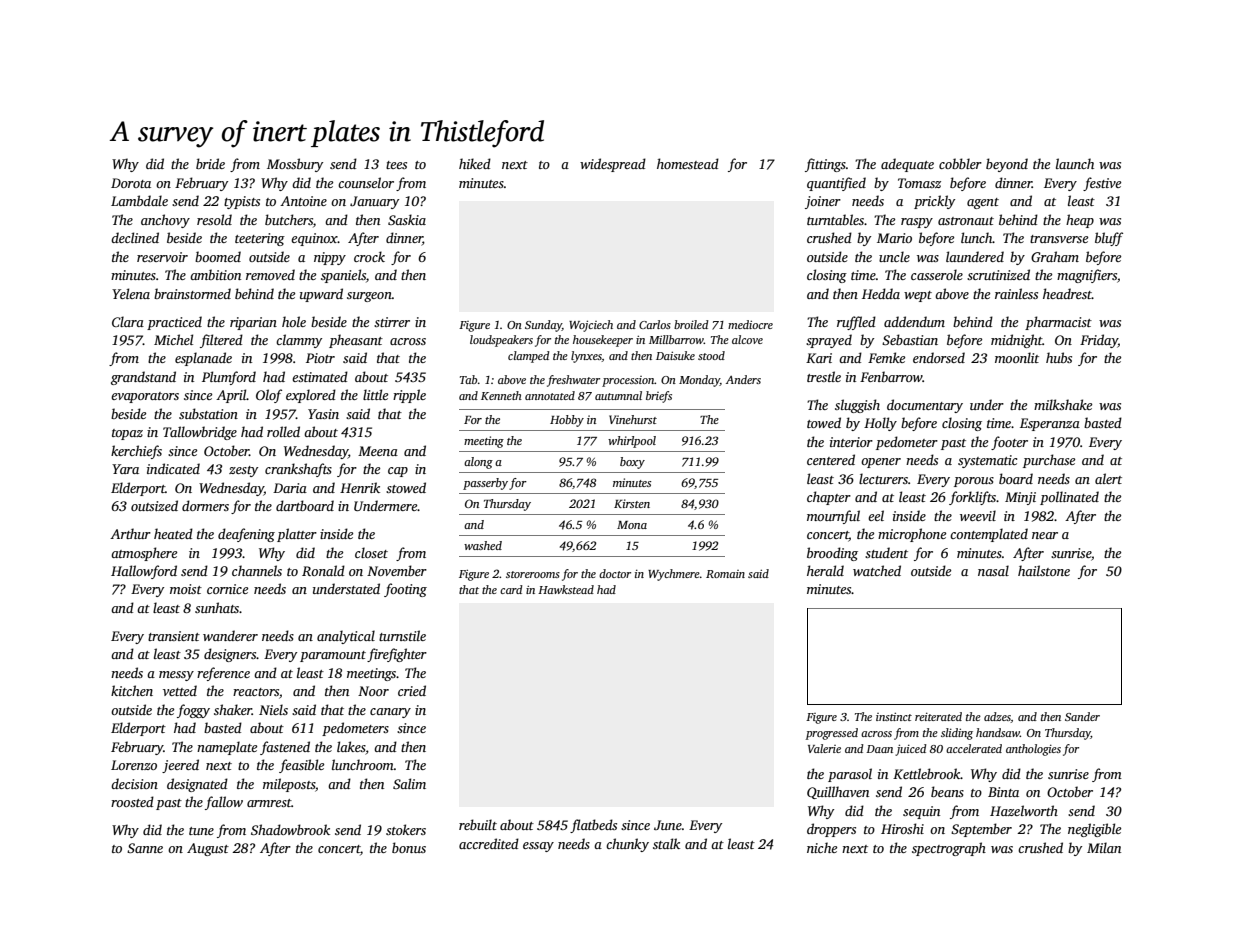 The image size is (1233, 952). Describe the element at coordinates (409, 847) in the screenshot. I see `bonus` at that location.
